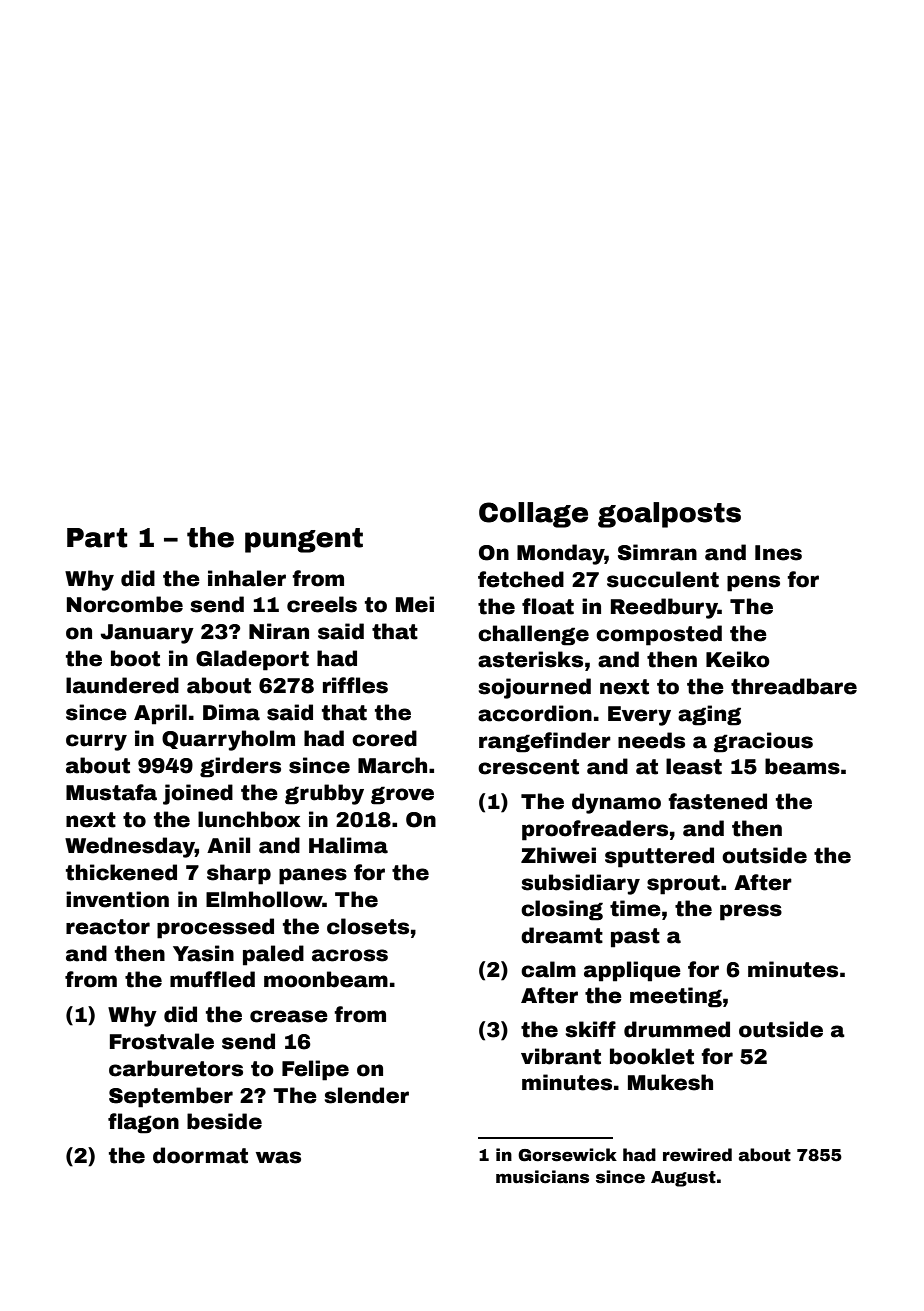 Image resolution: width=924 pixels, height=1311 pixels. I want to click on press, so click(751, 912).
